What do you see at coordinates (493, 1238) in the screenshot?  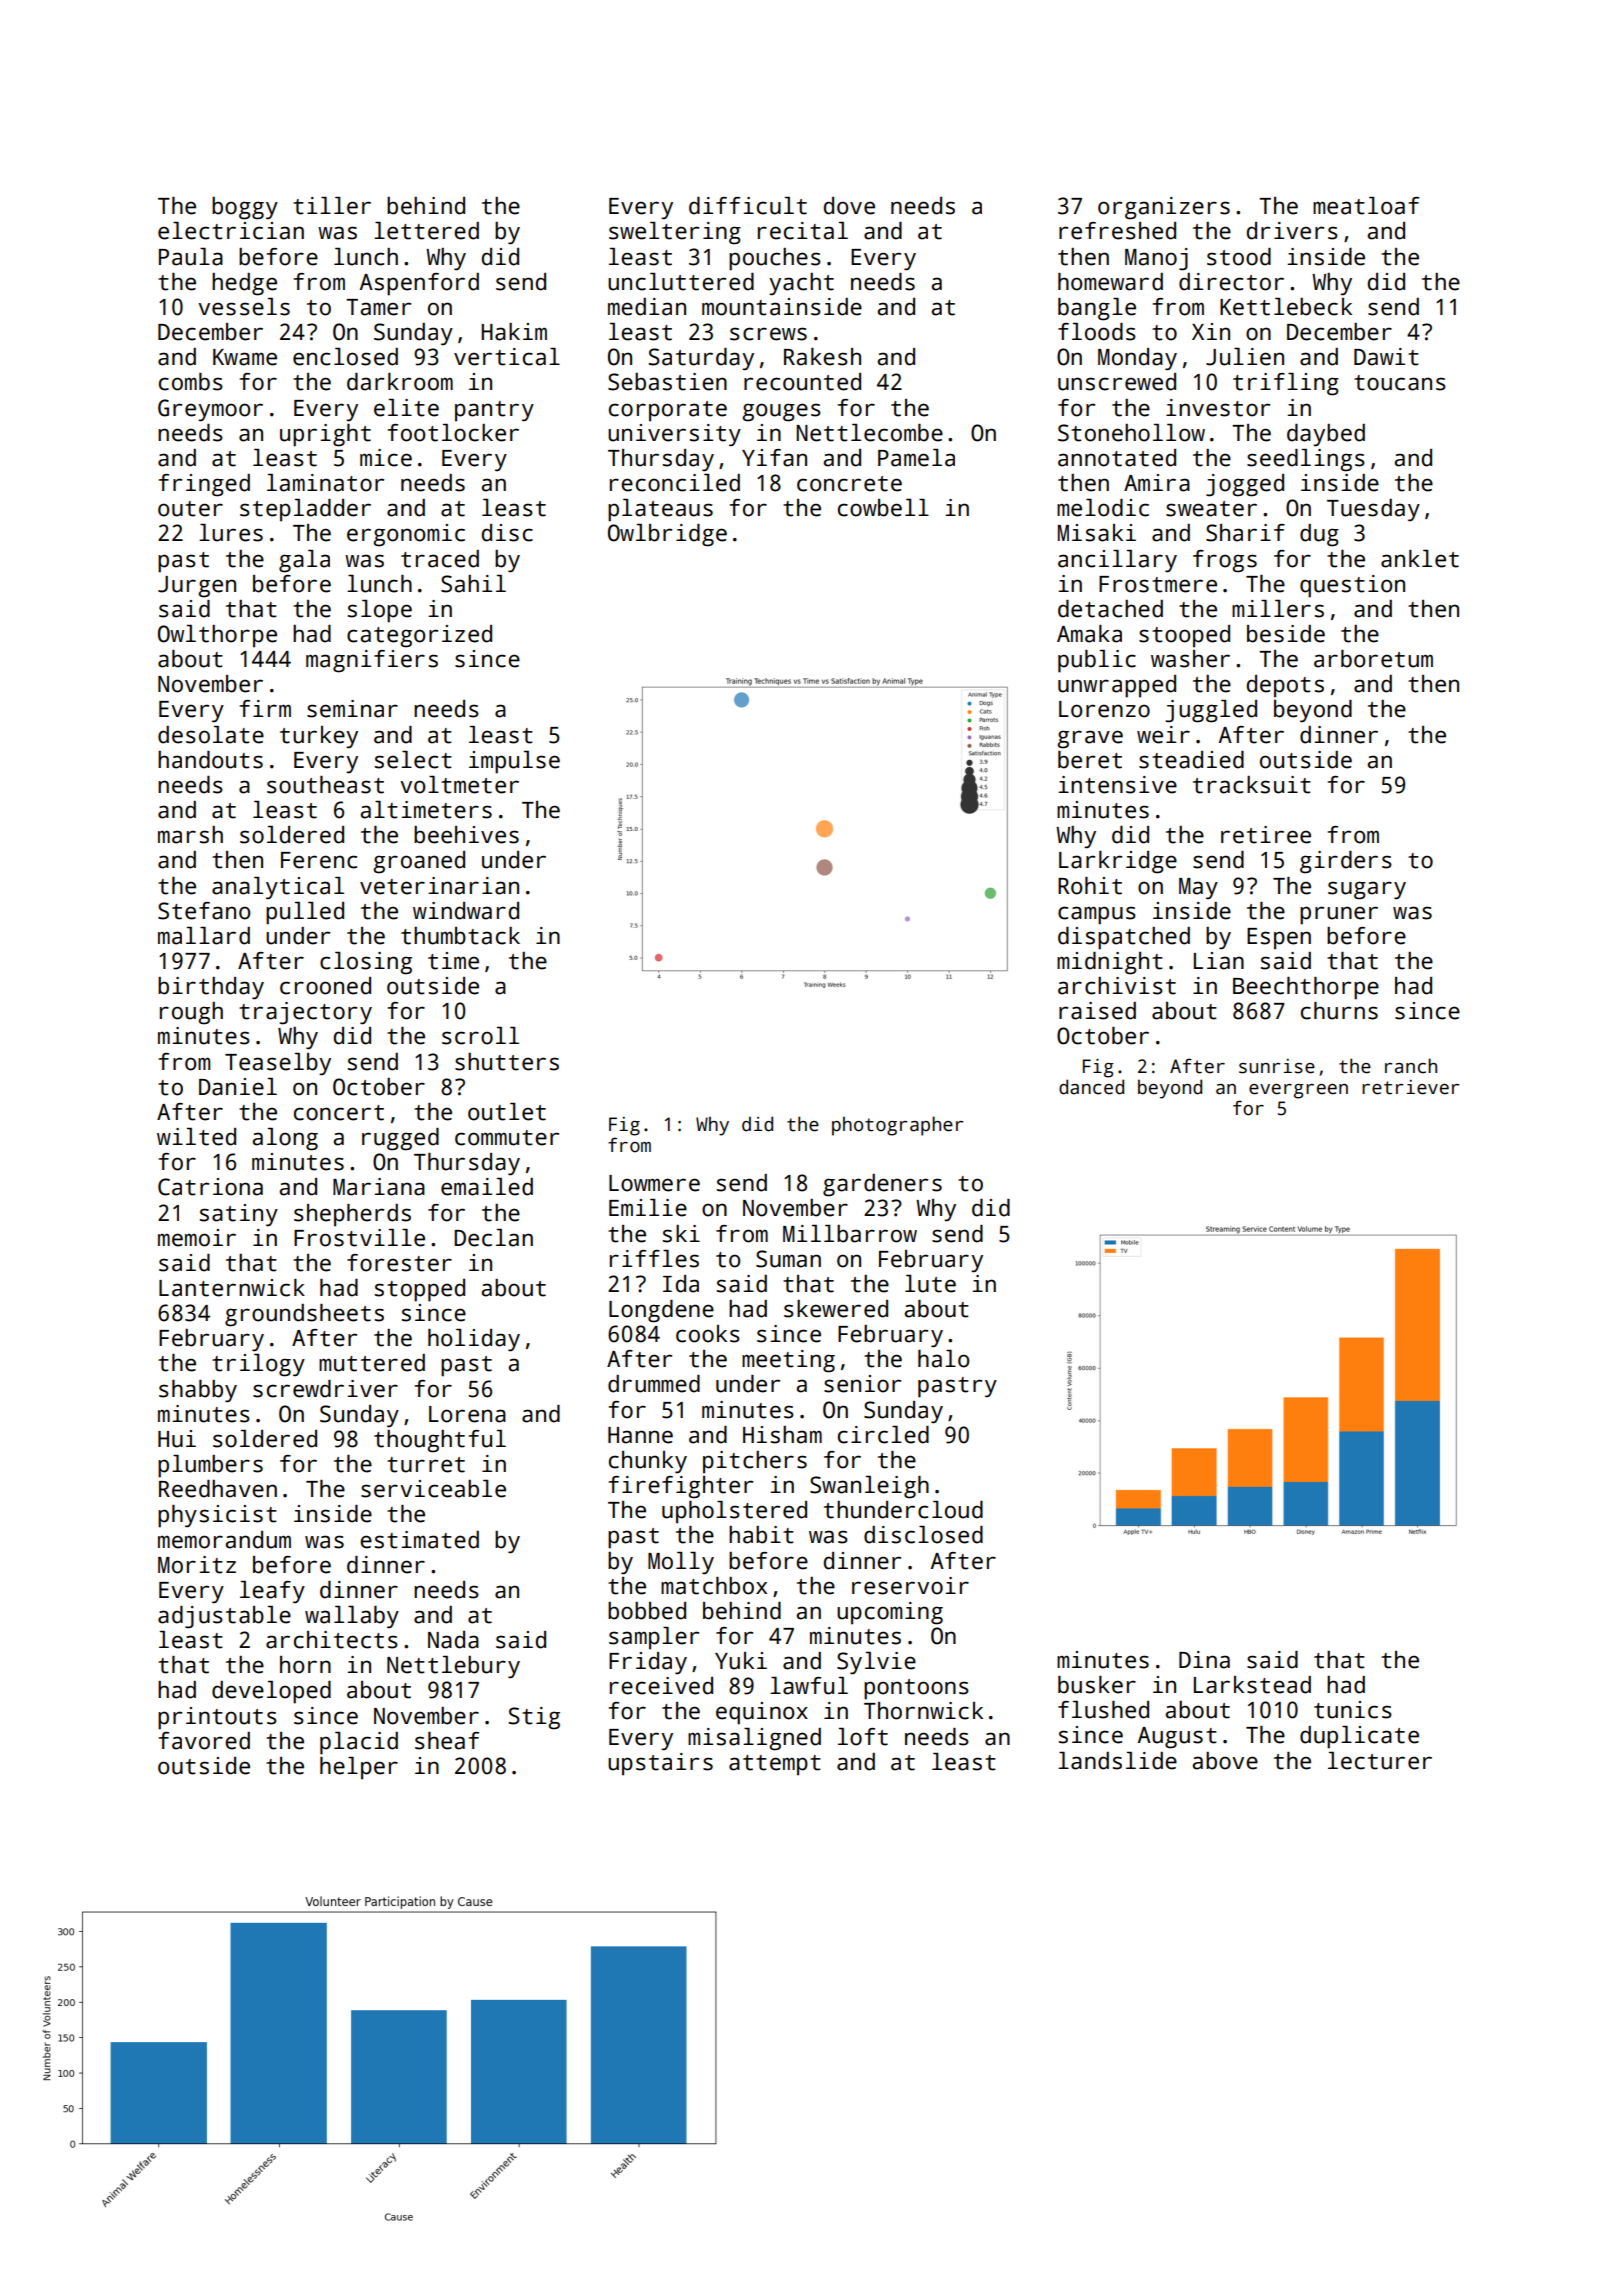 I see `Declan` at bounding box center [493, 1238].
